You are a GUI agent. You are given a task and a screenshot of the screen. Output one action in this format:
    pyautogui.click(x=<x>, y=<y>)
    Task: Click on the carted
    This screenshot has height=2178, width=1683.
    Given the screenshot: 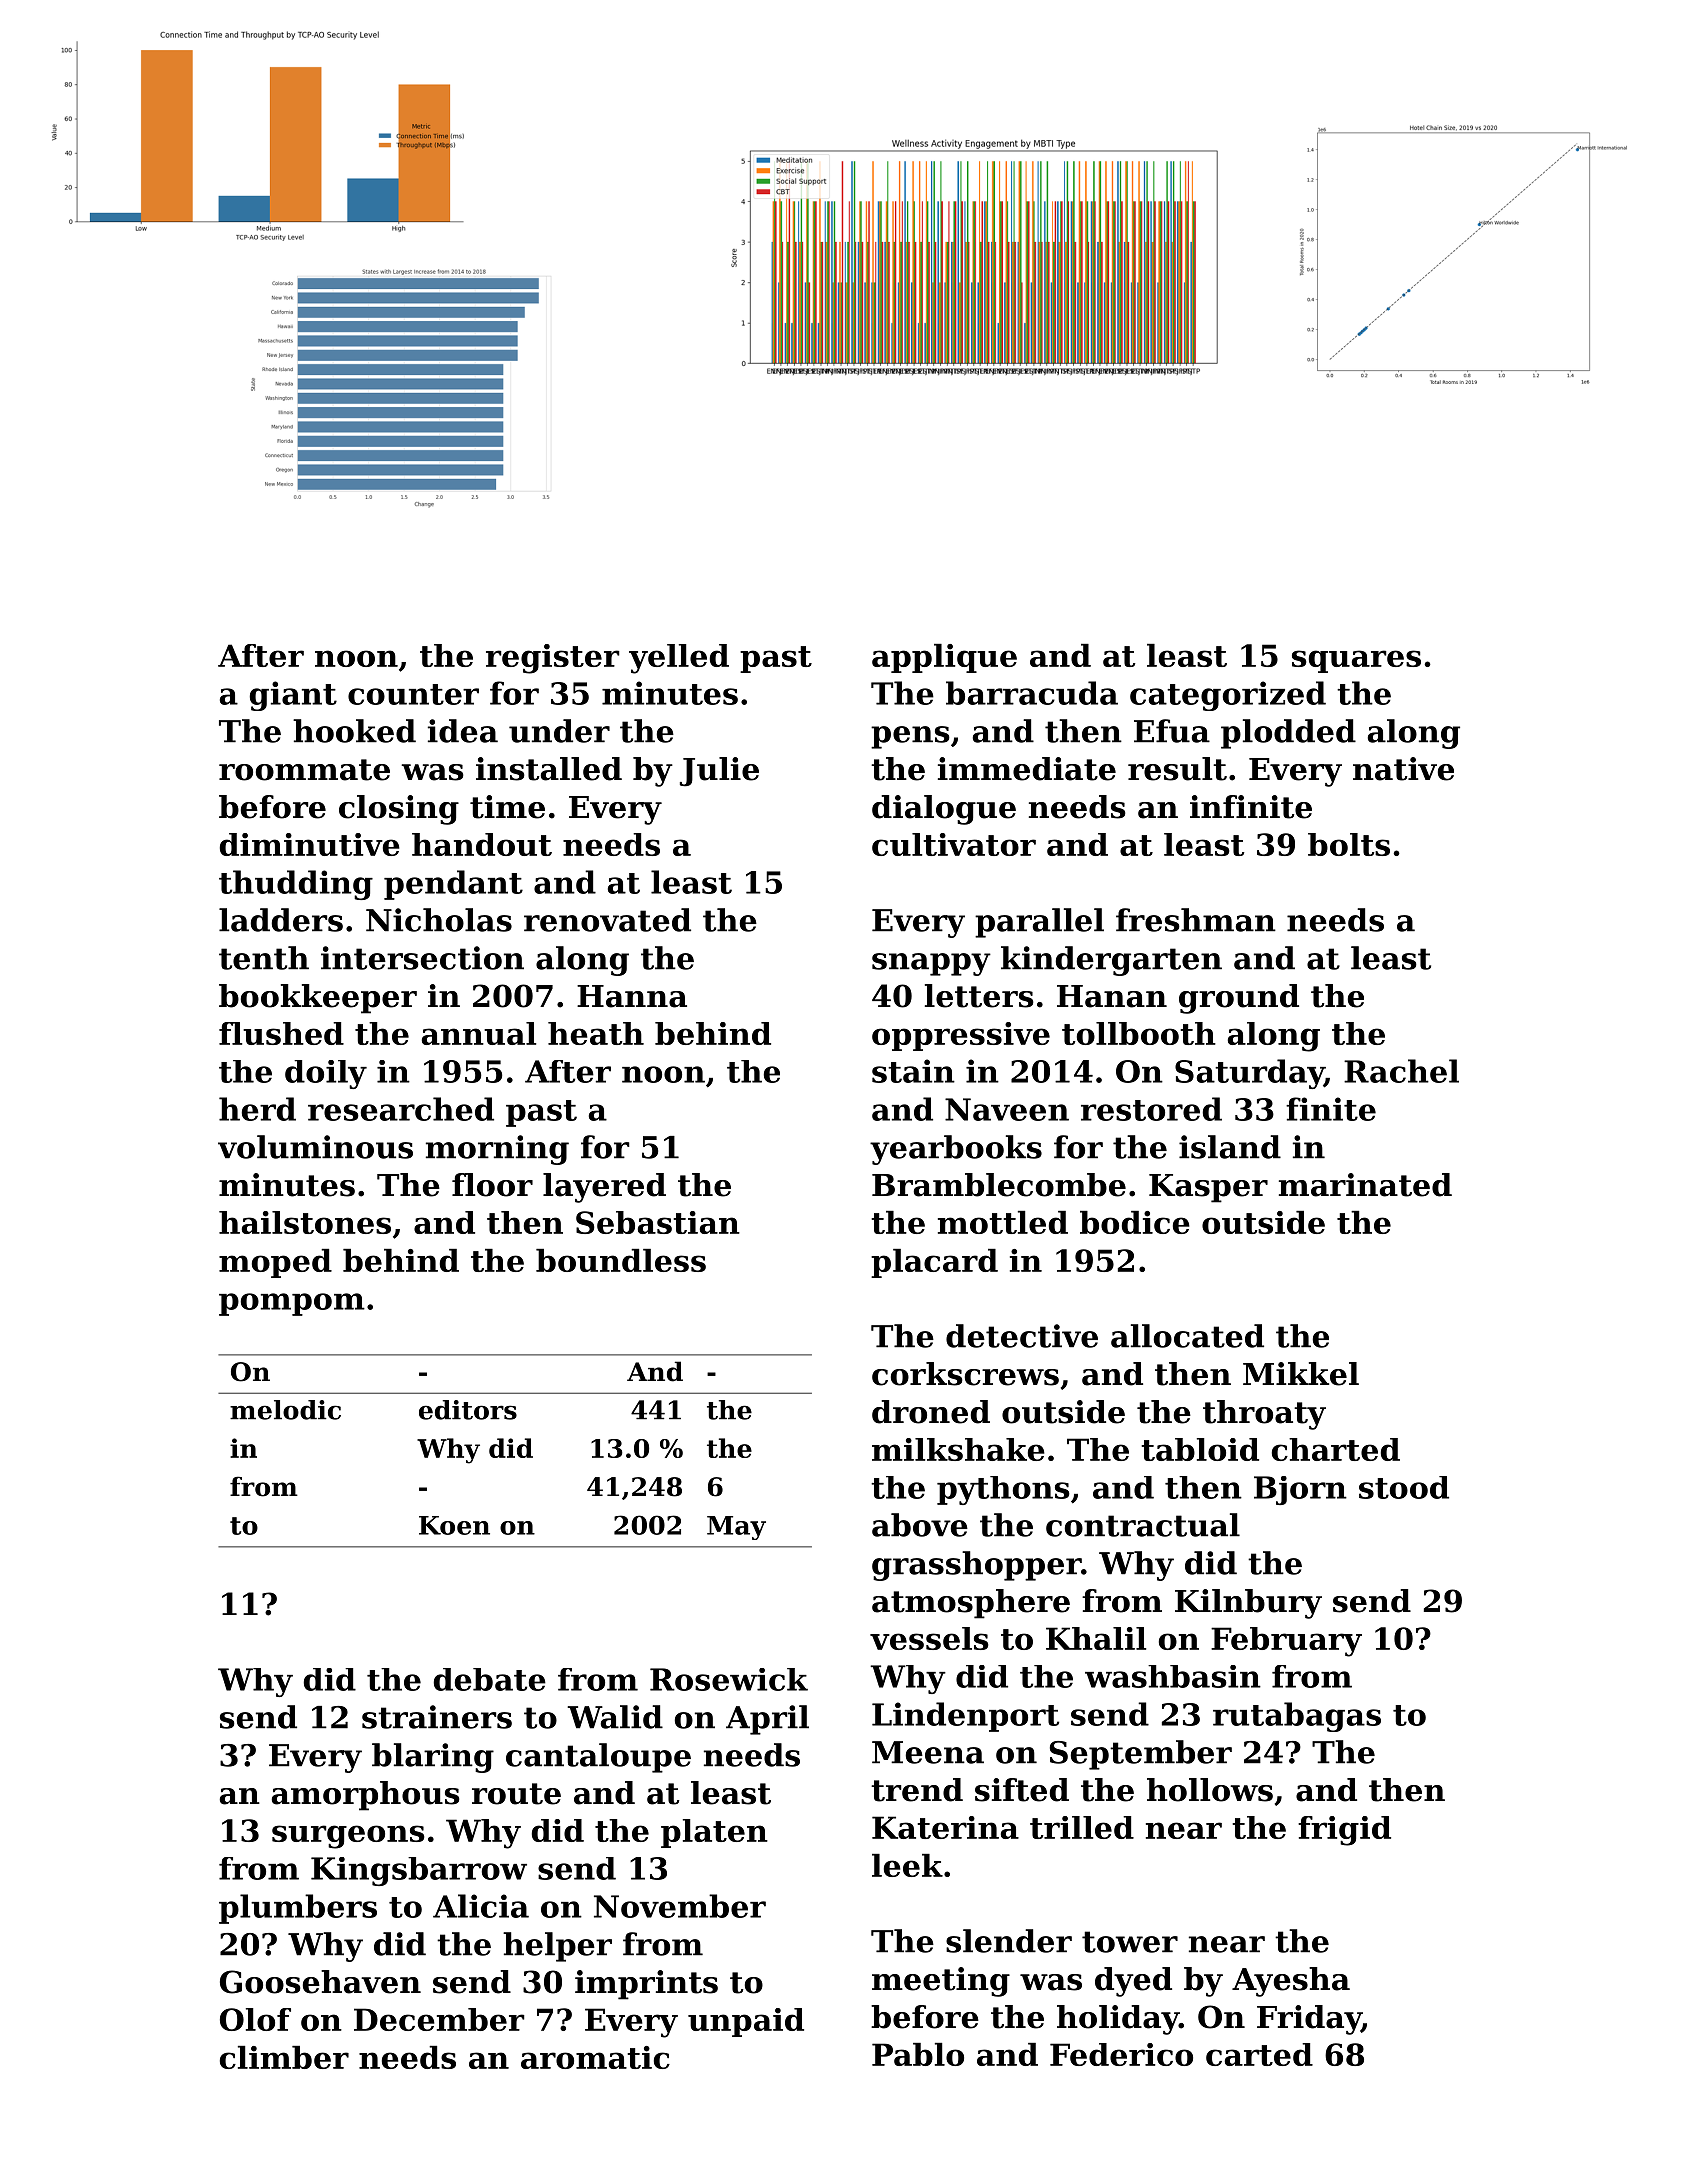 What is the action you would take?
    pyautogui.click(x=1259, y=2054)
